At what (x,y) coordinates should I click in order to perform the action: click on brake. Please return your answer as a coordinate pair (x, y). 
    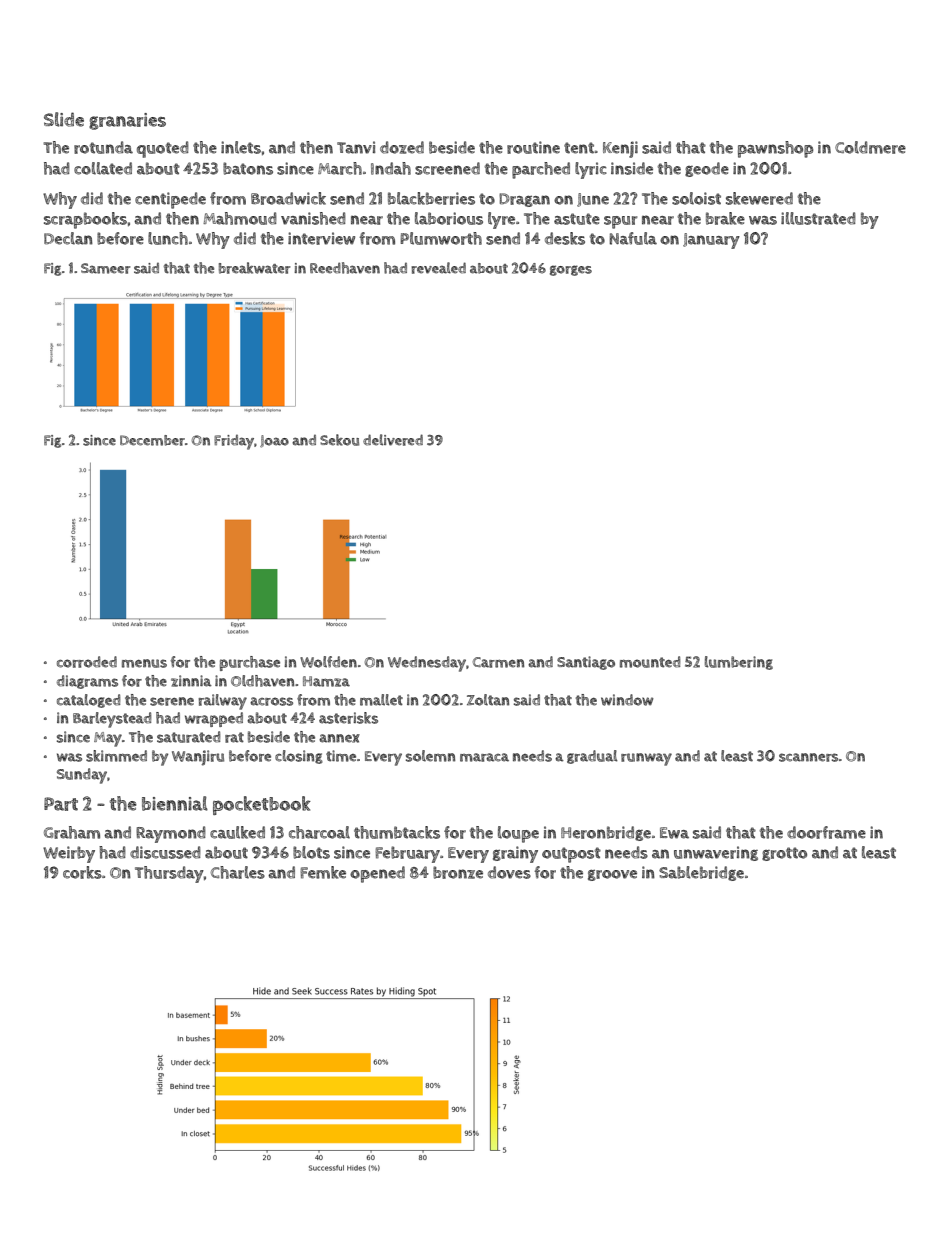
    Looking at the image, I should click on (725, 218).
